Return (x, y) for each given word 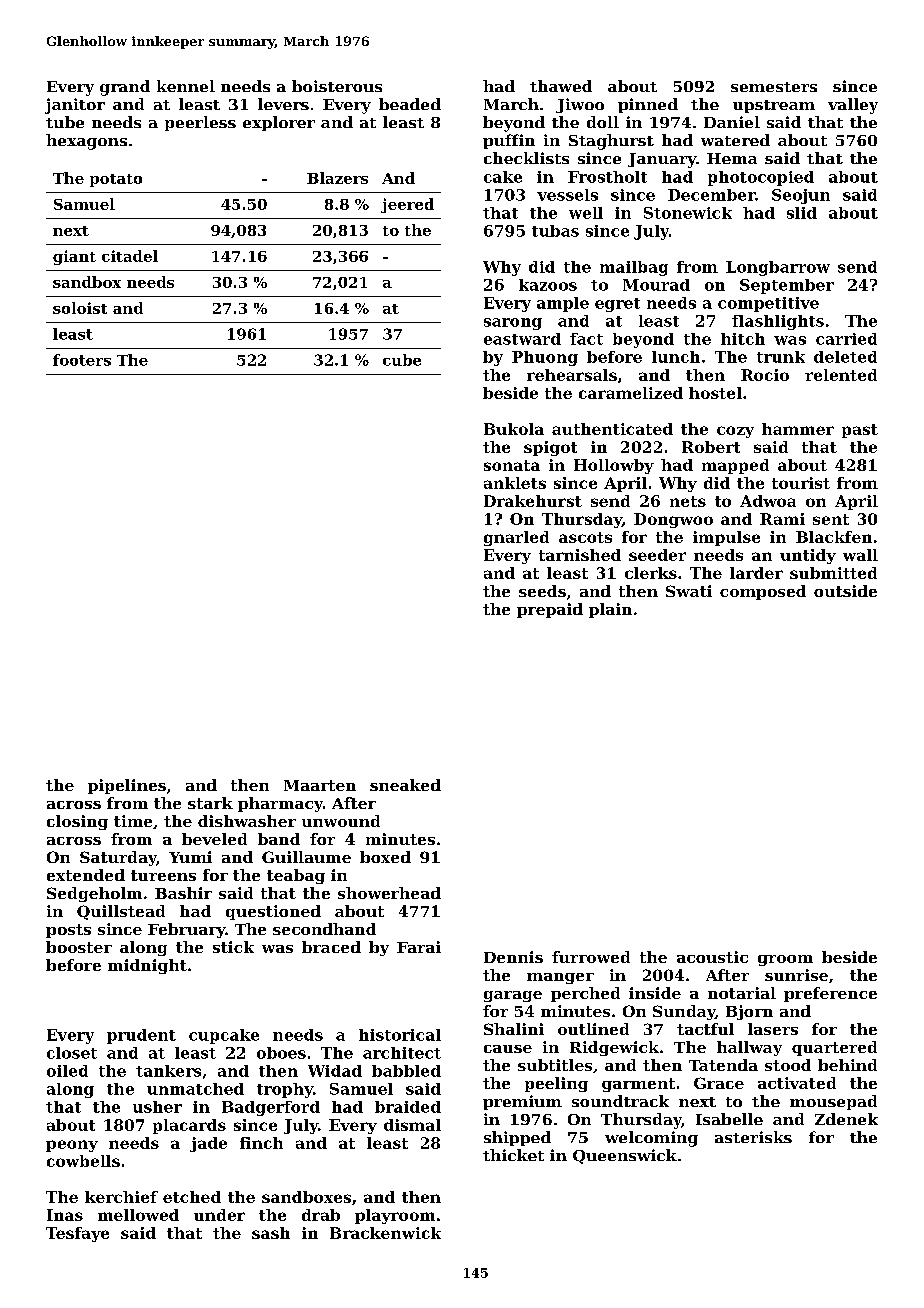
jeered (407, 205)
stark (210, 803)
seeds (542, 591)
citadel (130, 256)
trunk (781, 357)
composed (763, 592)
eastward (522, 339)
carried (846, 339)
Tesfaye (77, 1234)
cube (402, 360)
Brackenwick (385, 1233)
